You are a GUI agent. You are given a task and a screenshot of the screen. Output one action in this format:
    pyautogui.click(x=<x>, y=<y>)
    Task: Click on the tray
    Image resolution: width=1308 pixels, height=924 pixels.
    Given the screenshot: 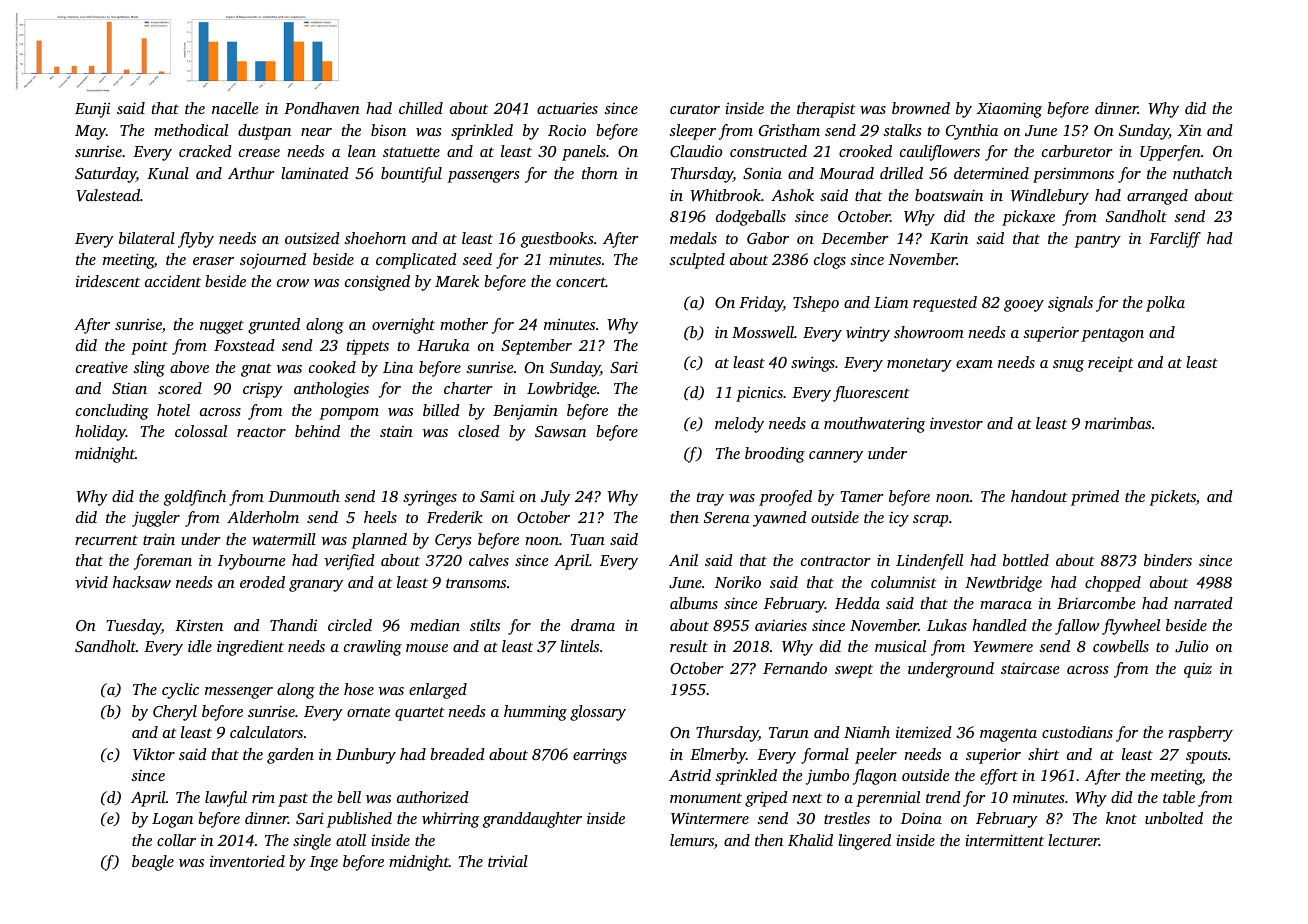 What is the action you would take?
    pyautogui.click(x=710, y=499)
